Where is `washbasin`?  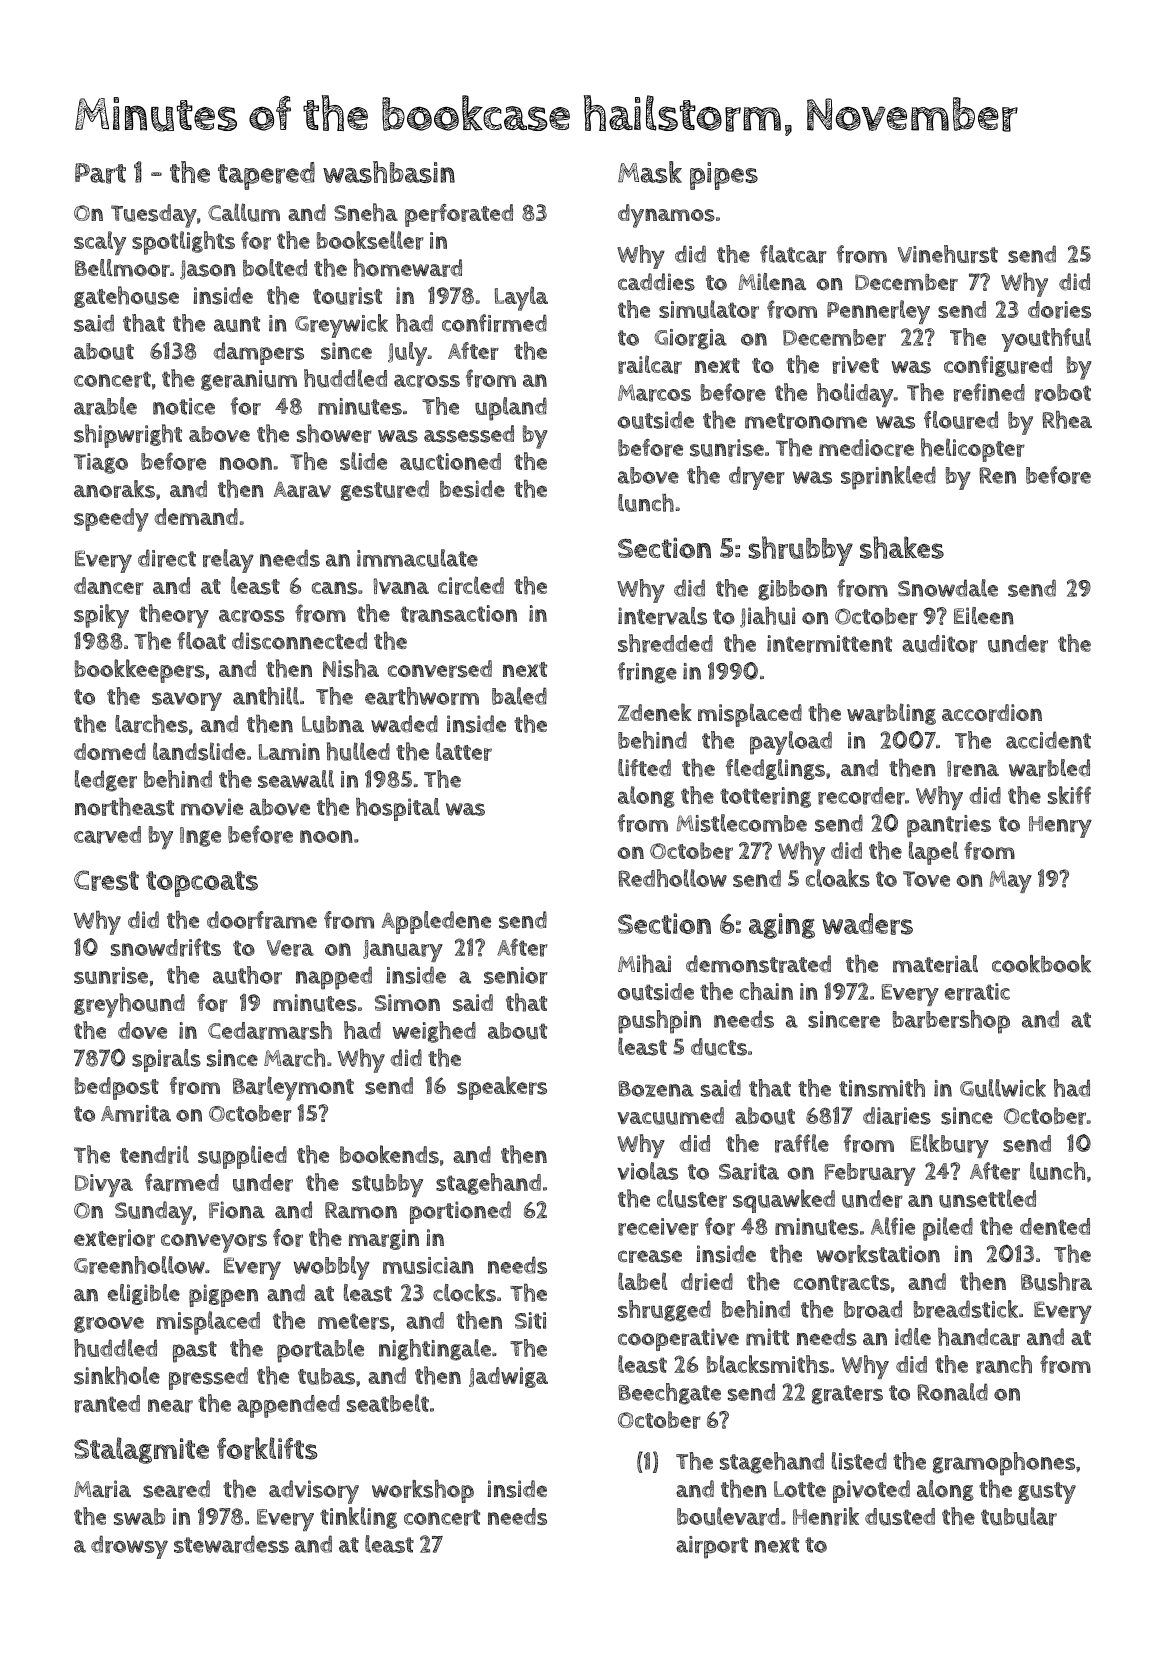 washbasin is located at coordinates (389, 172).
